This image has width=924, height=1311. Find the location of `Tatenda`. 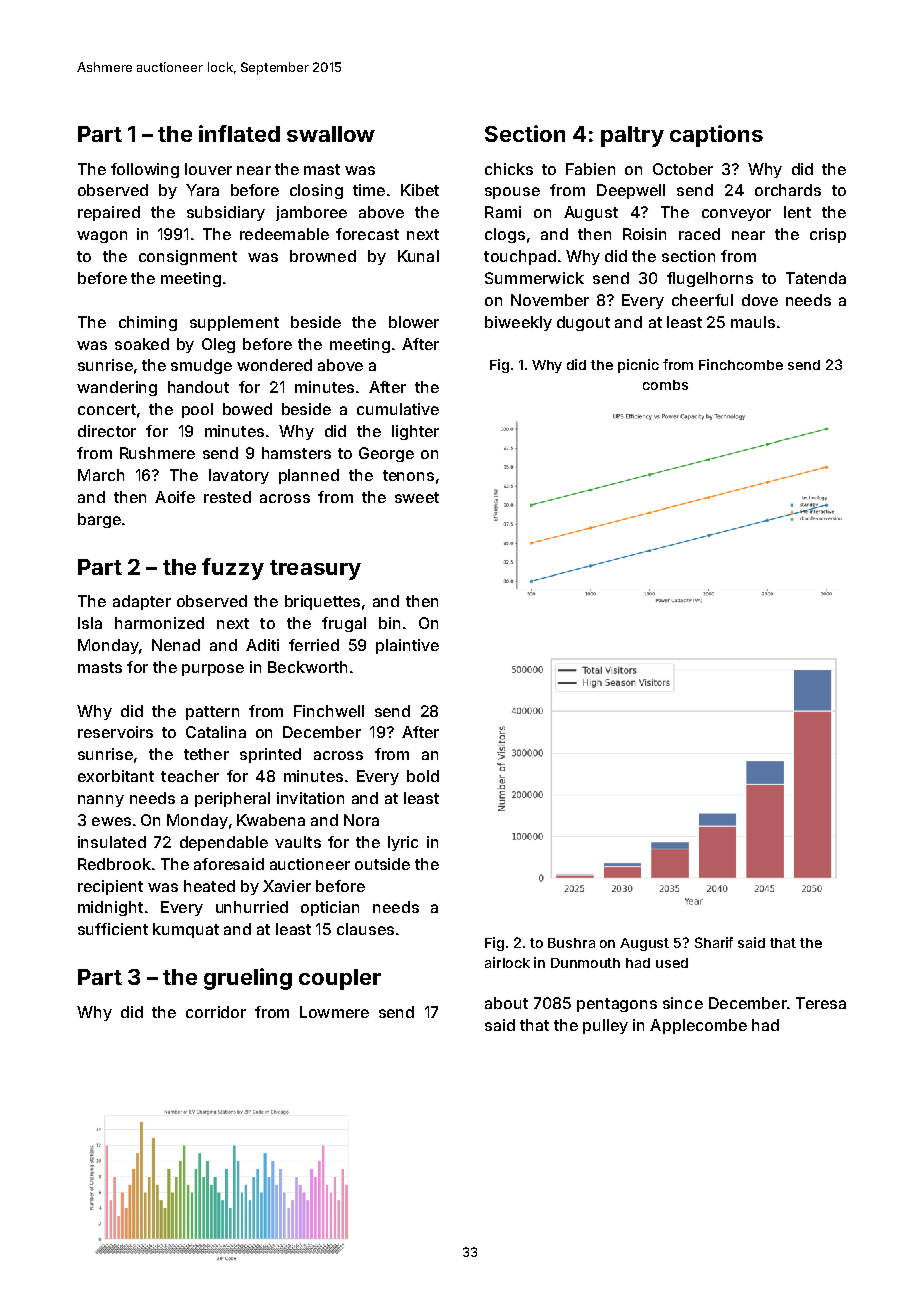

Tatenda is located at coordinates (816, 278).
